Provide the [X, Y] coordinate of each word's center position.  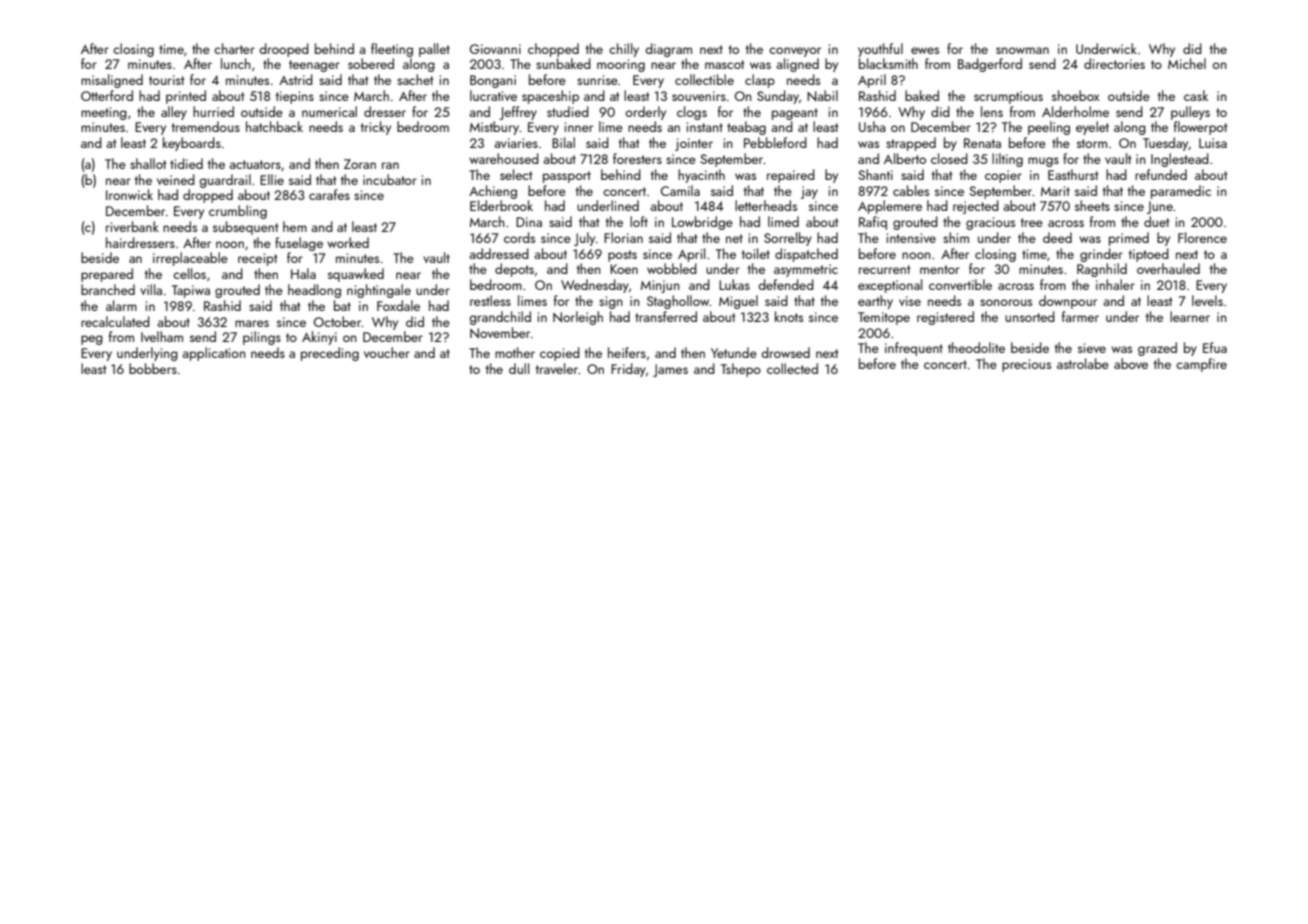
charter [234, 48]
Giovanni [495, 49]
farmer [1080, 316]
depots [514, 270]
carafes [329, 194]
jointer [694, 144]
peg [92, 340]
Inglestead [1180, 160]
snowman [1022, 50]
